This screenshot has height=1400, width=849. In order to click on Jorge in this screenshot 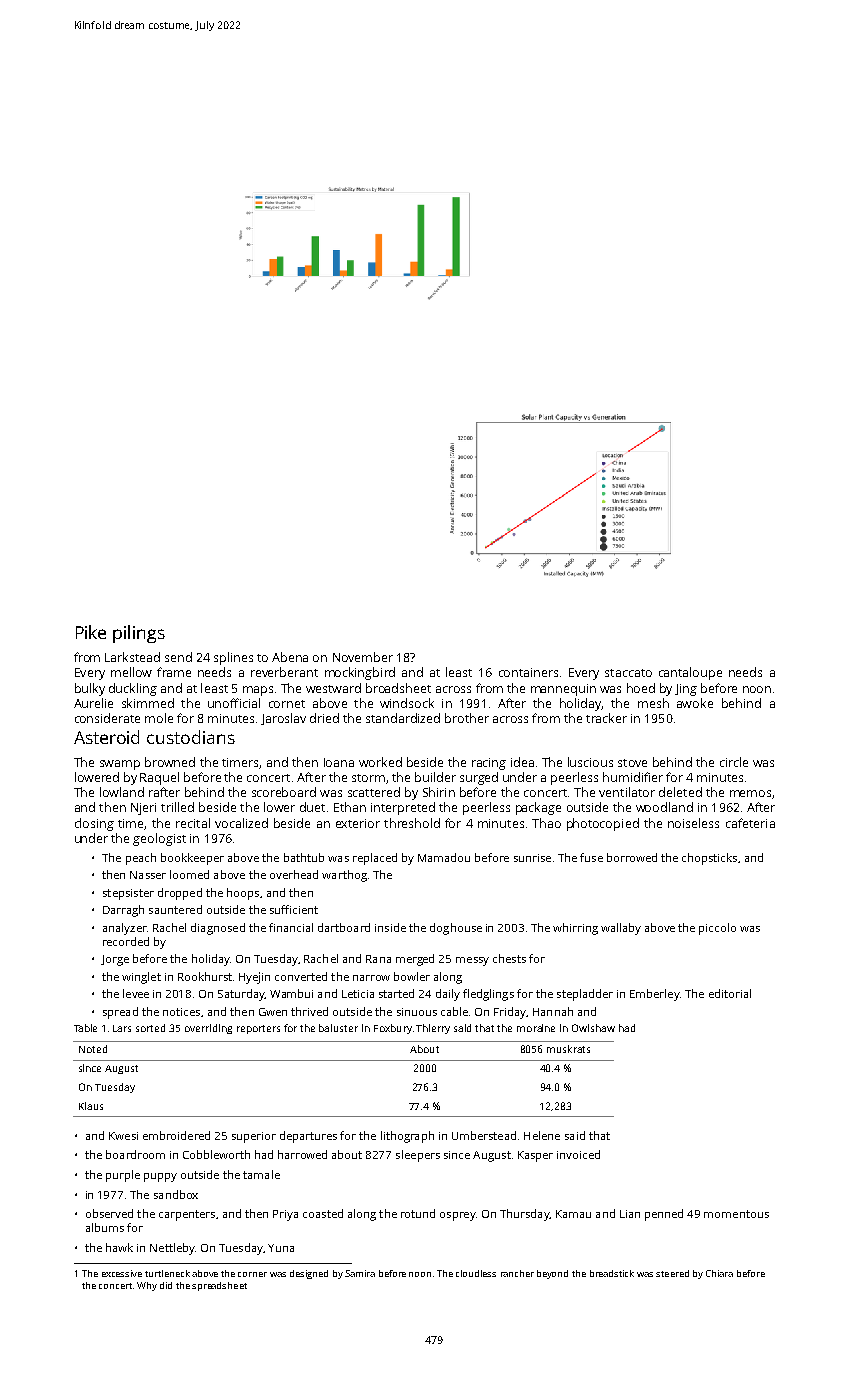, I will do `click(115, 960)`.
